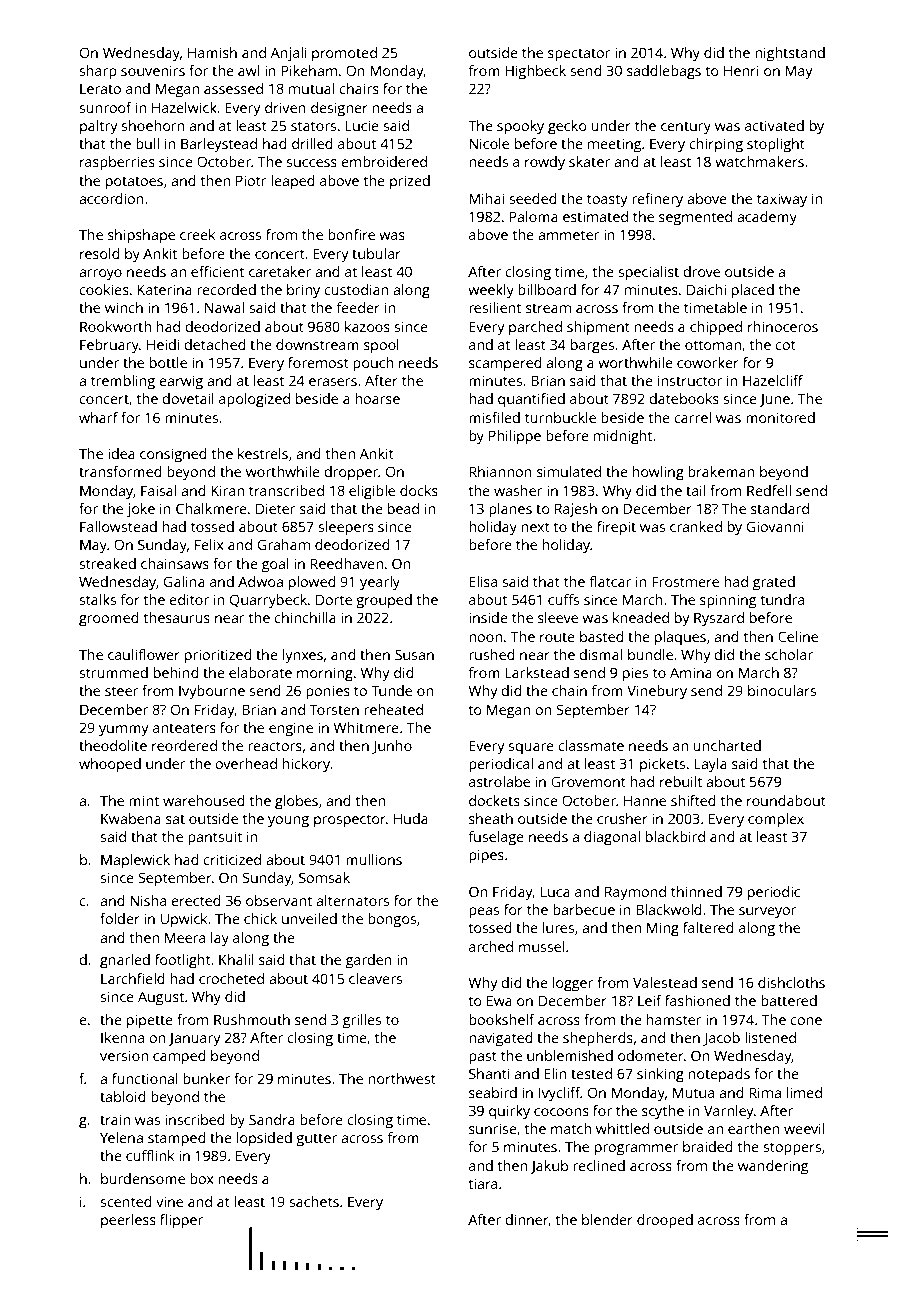 The width and height of the image is (908, 1316). I want to click on sachets, so click(314, 1201).
